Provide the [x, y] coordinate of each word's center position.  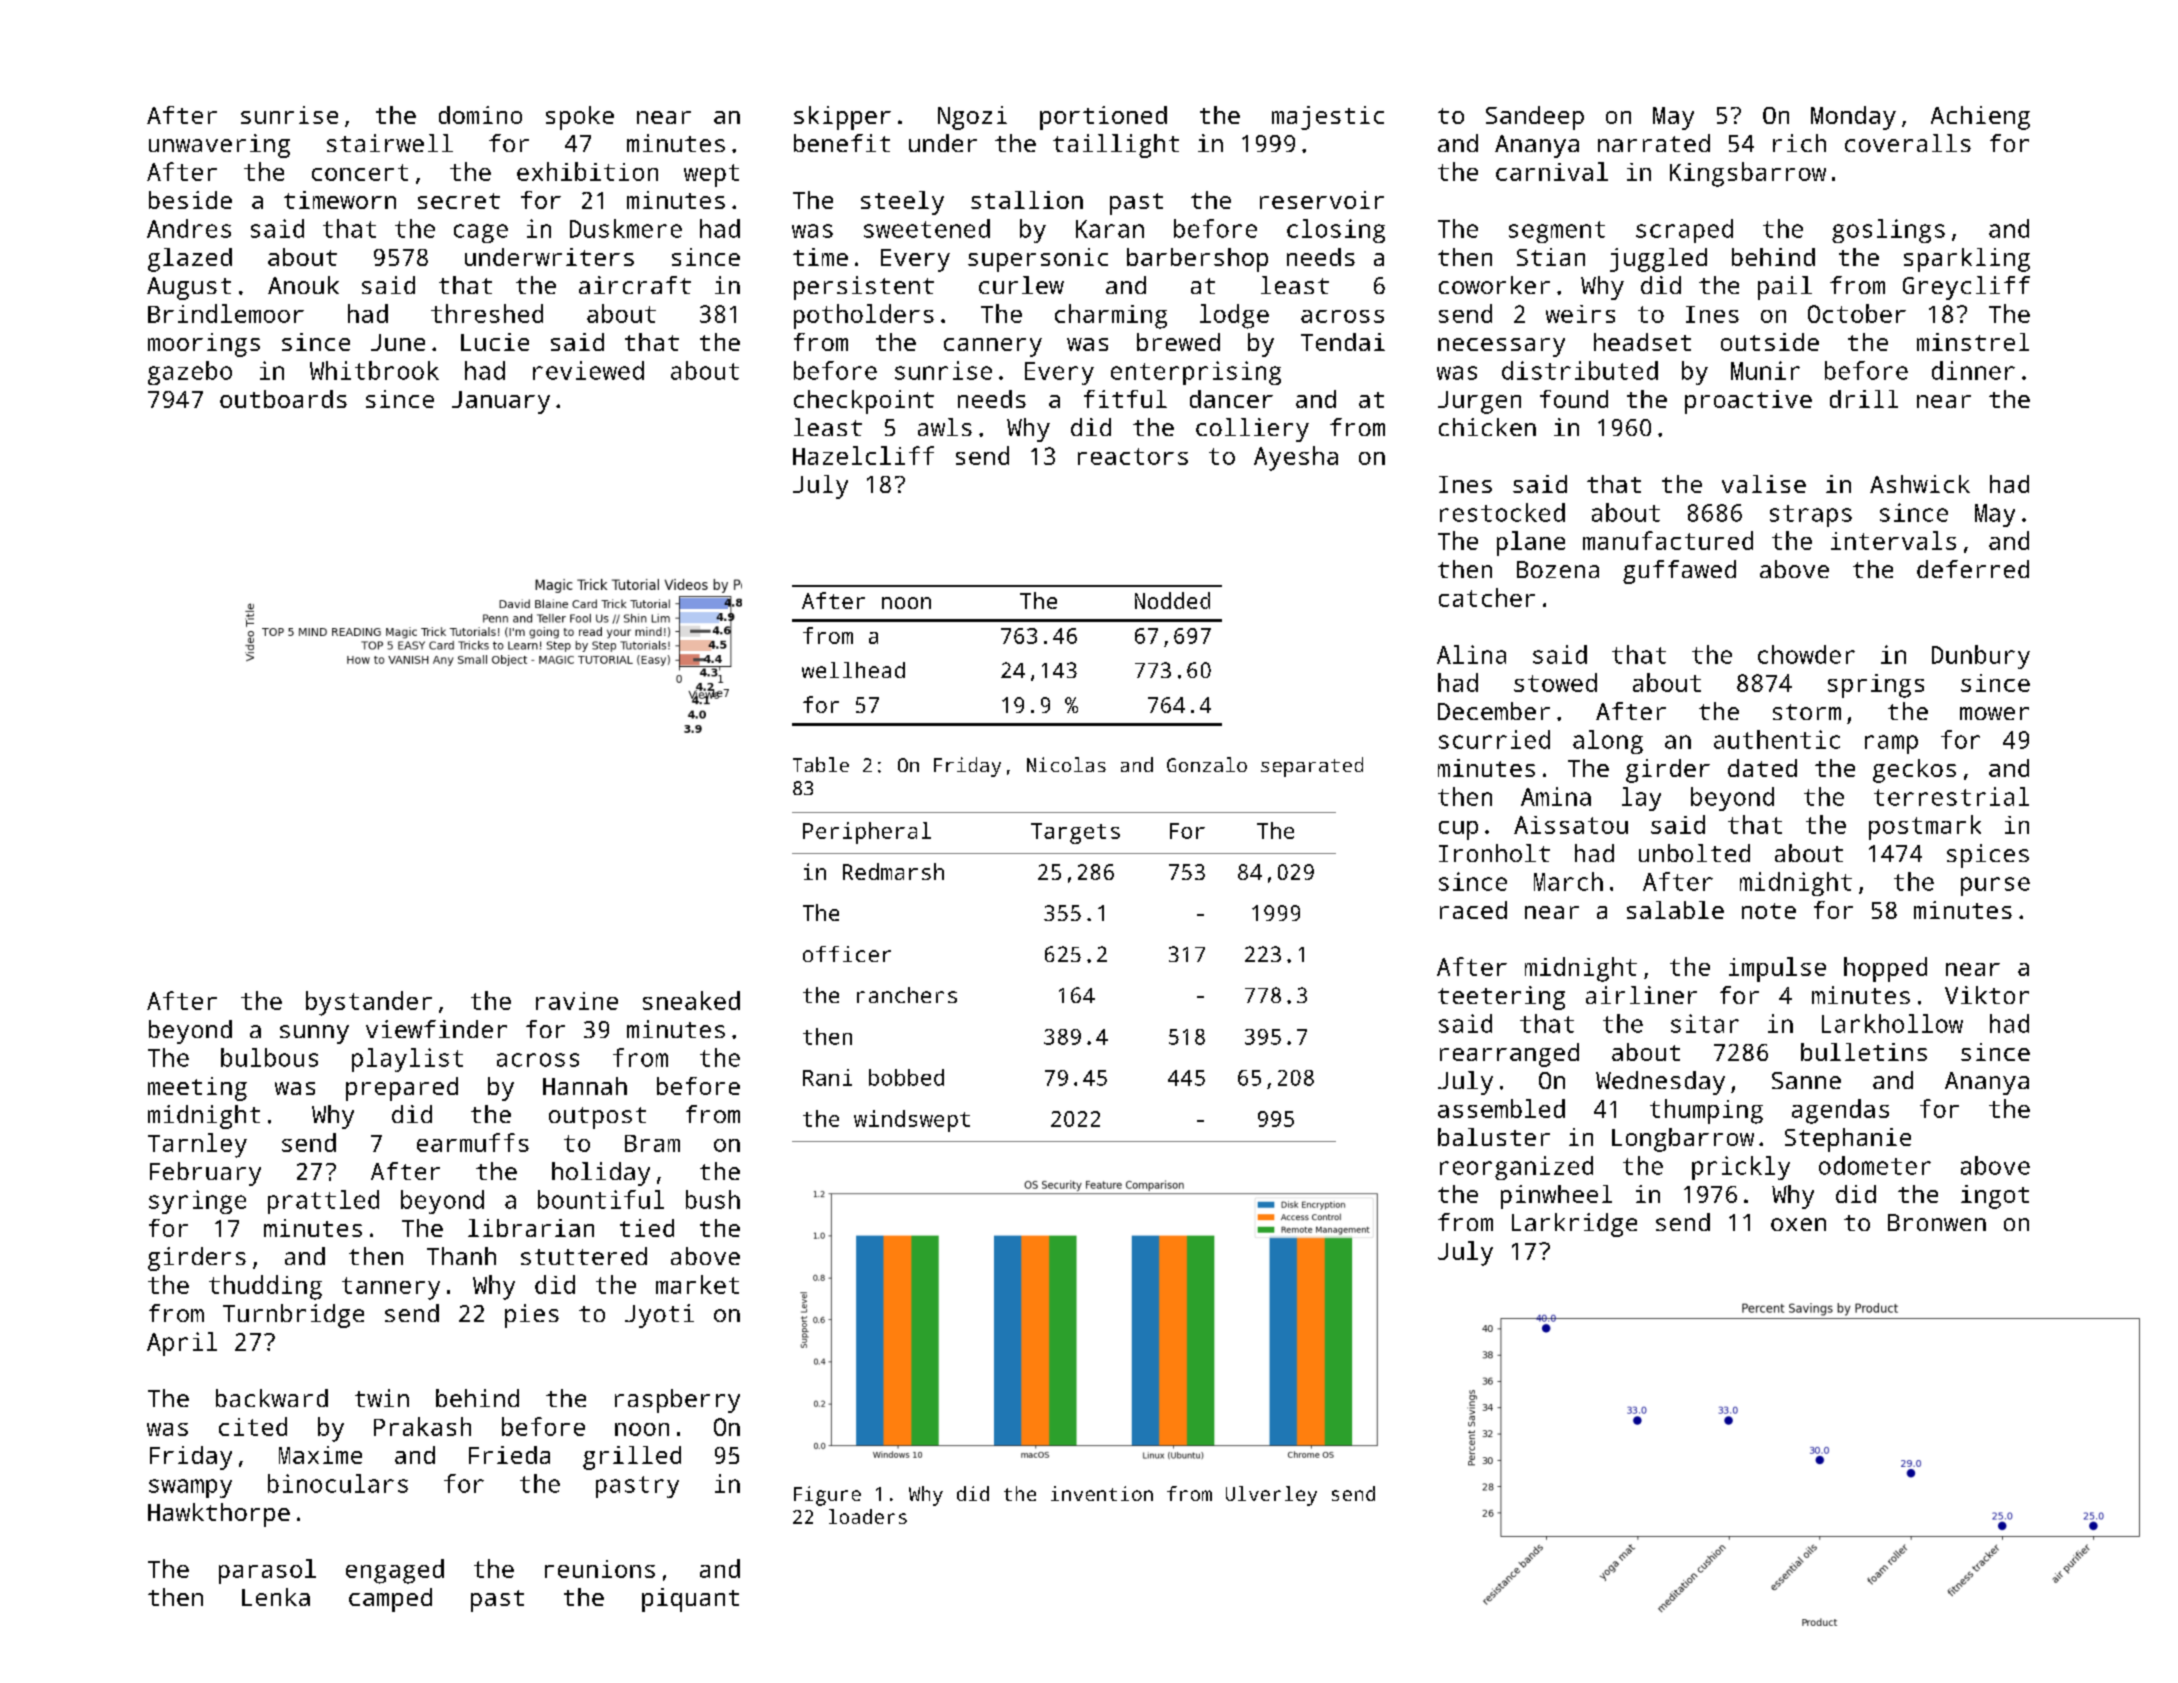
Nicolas [1066, 764]
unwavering [219, 146]
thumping [1706, 1111]
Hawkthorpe [219, 1515]
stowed [1555, 682]
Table [821, 764]
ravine [577, 1001]
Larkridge [1574, 1225]
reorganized [1516, 1168]
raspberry [677, 1401]
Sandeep [1535, 118]
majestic [1328, 118]
